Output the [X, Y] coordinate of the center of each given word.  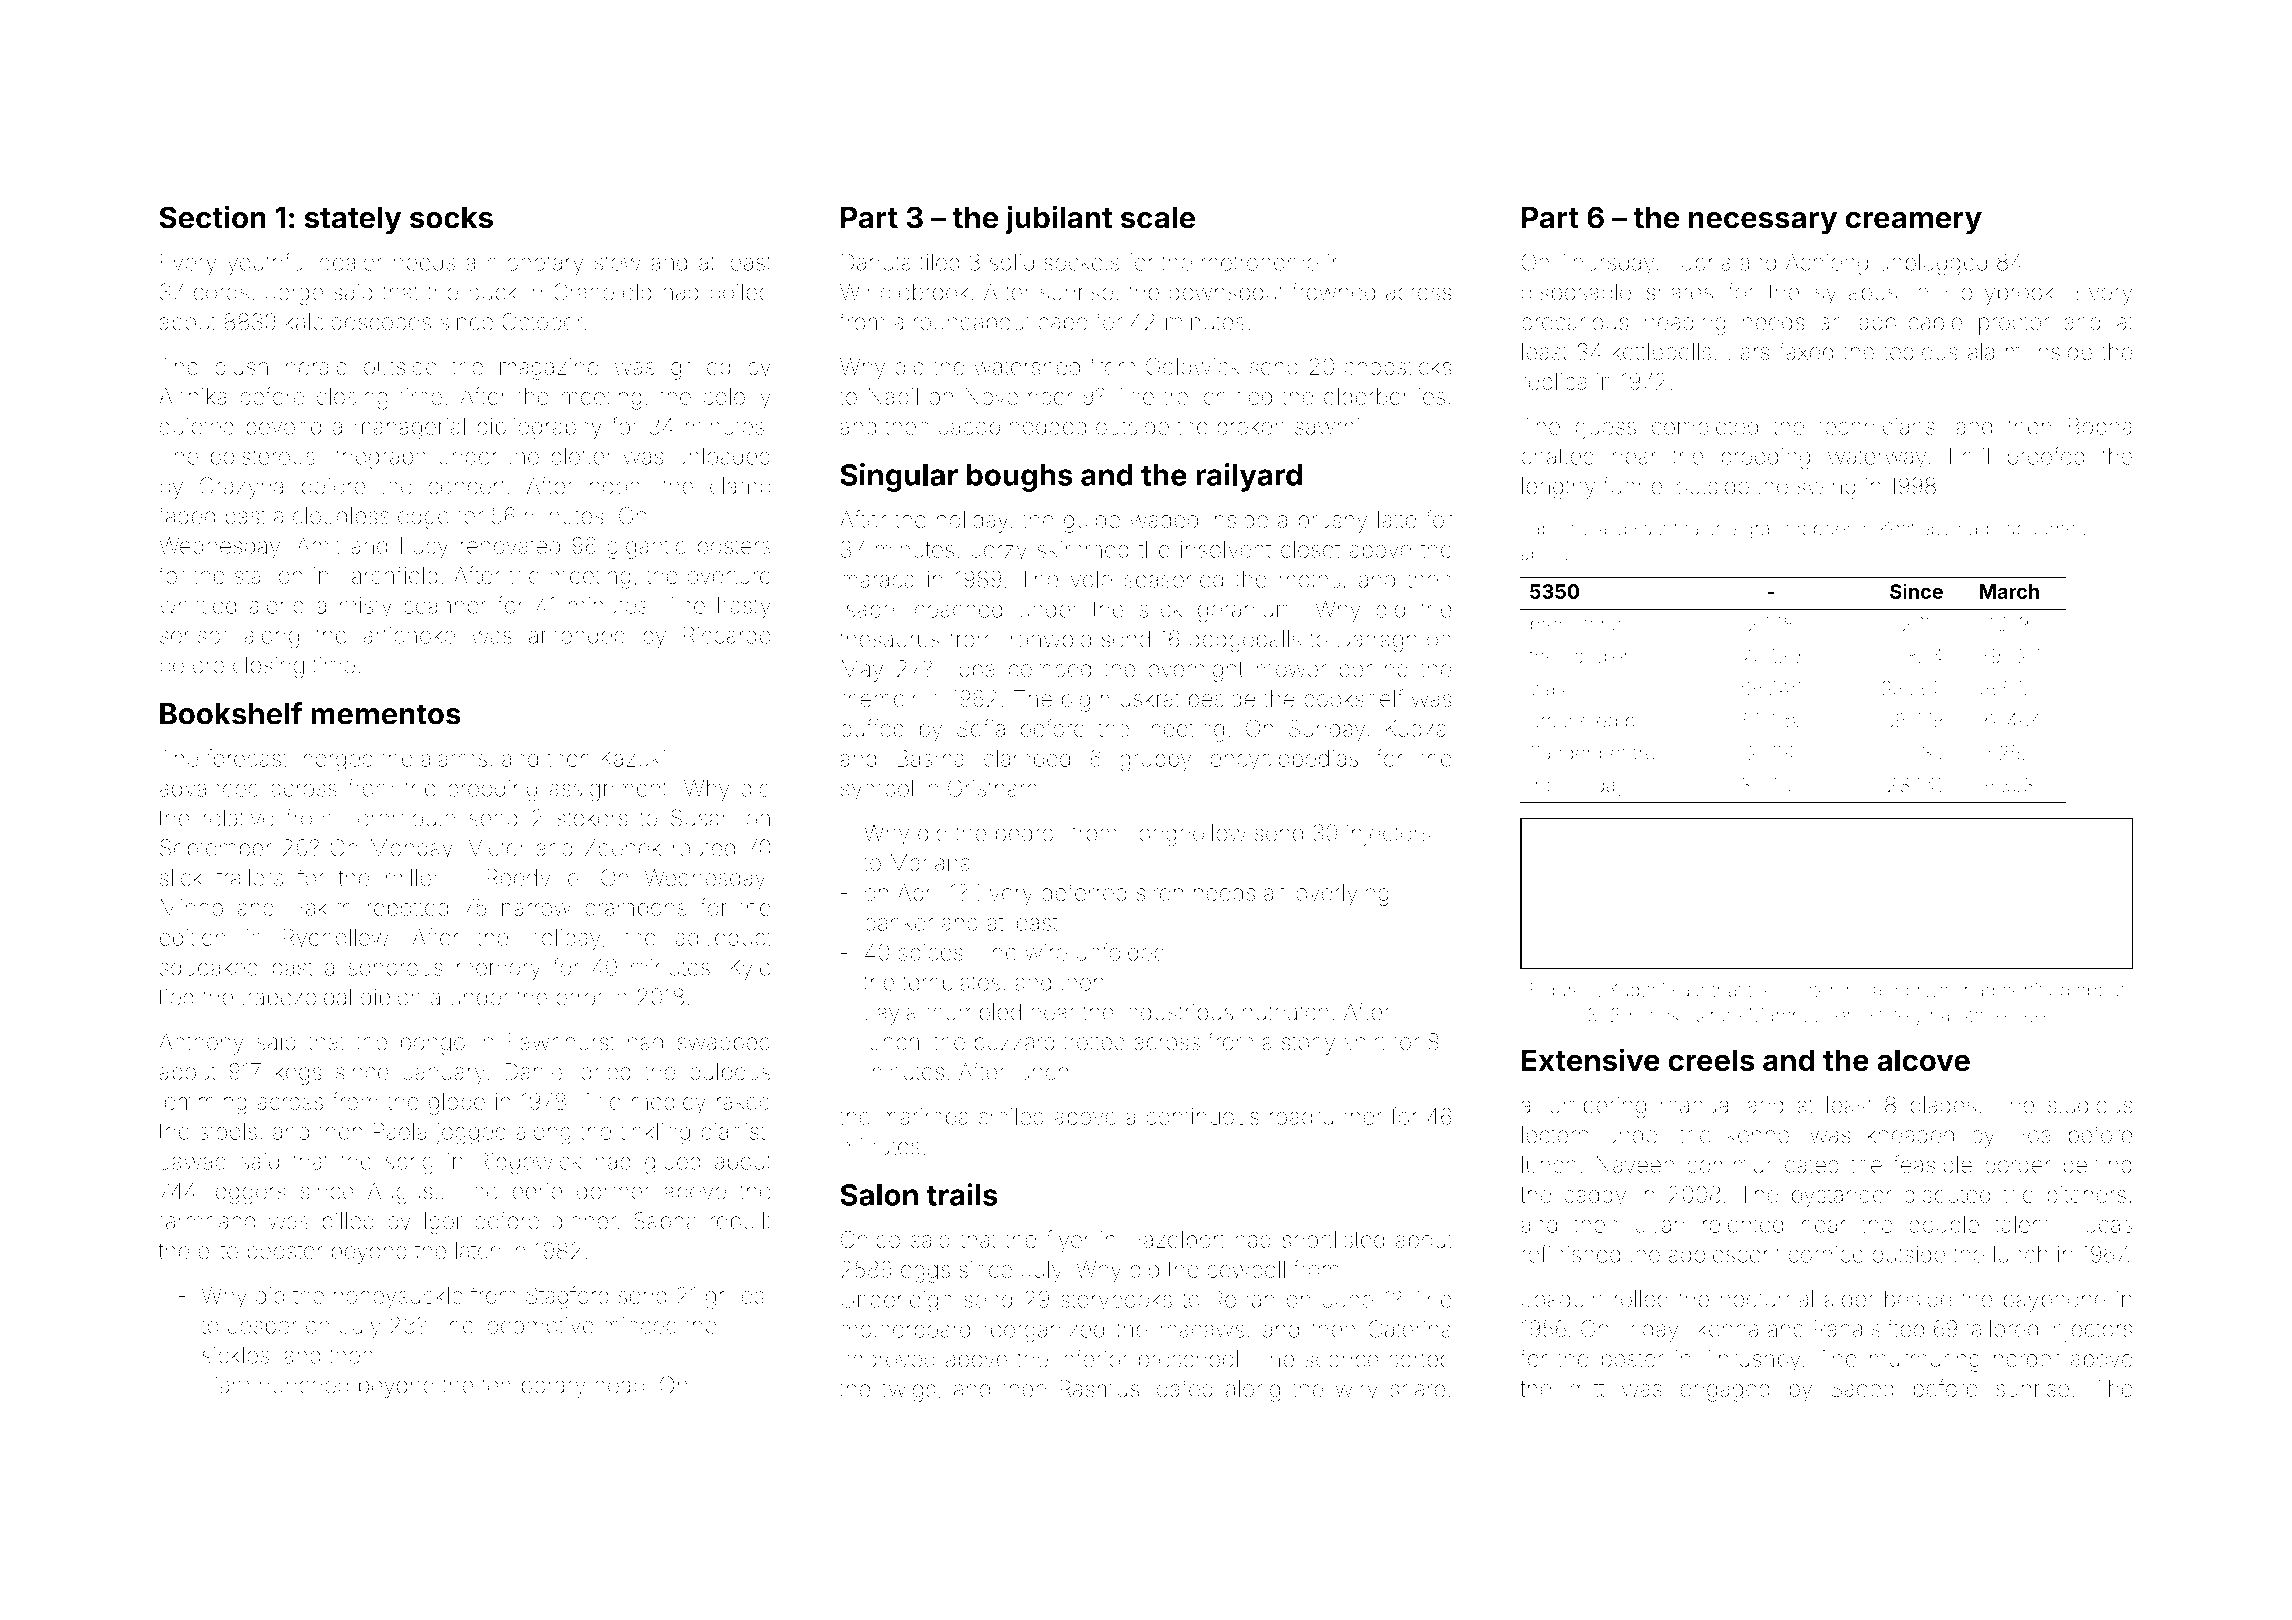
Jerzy [999, 552]
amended [577, 635]
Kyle [750, 969]
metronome [1260, 263]
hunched [304, 1385]
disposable [1576, 294]
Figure [1557, 991]
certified [2035, 989]
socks [451, 217]
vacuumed [2042, 528]
